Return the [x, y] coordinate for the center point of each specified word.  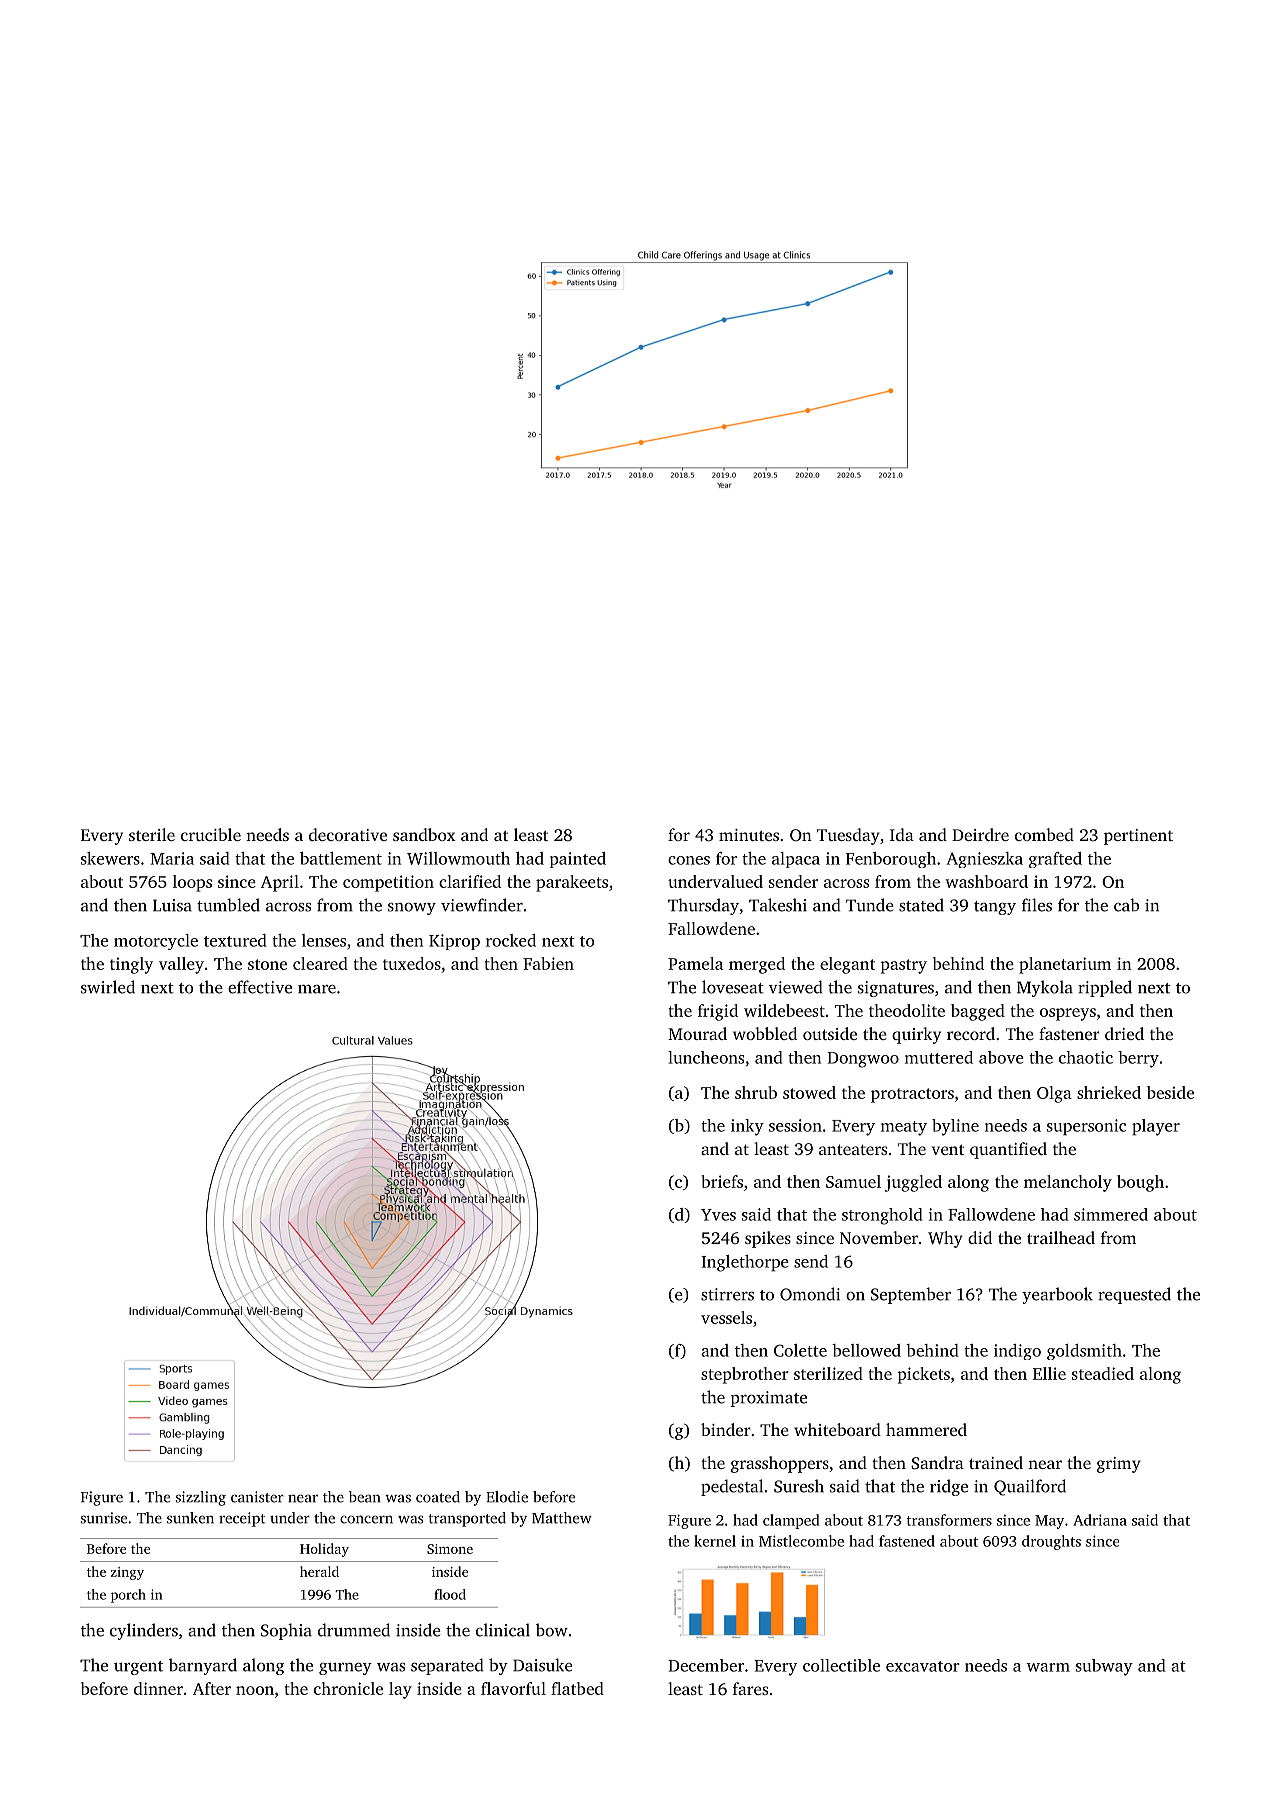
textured [235, 940]
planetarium [1065, 965]
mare [317, 989]
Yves [718, 1215]
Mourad [697, 1033]
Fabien [548, 963]
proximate [768, 1399]
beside [1170, 1092]
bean [364, 1497]
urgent [138, 1668]
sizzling [201, 1498]
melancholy [1068, 1183]
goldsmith [1084, 1352]
